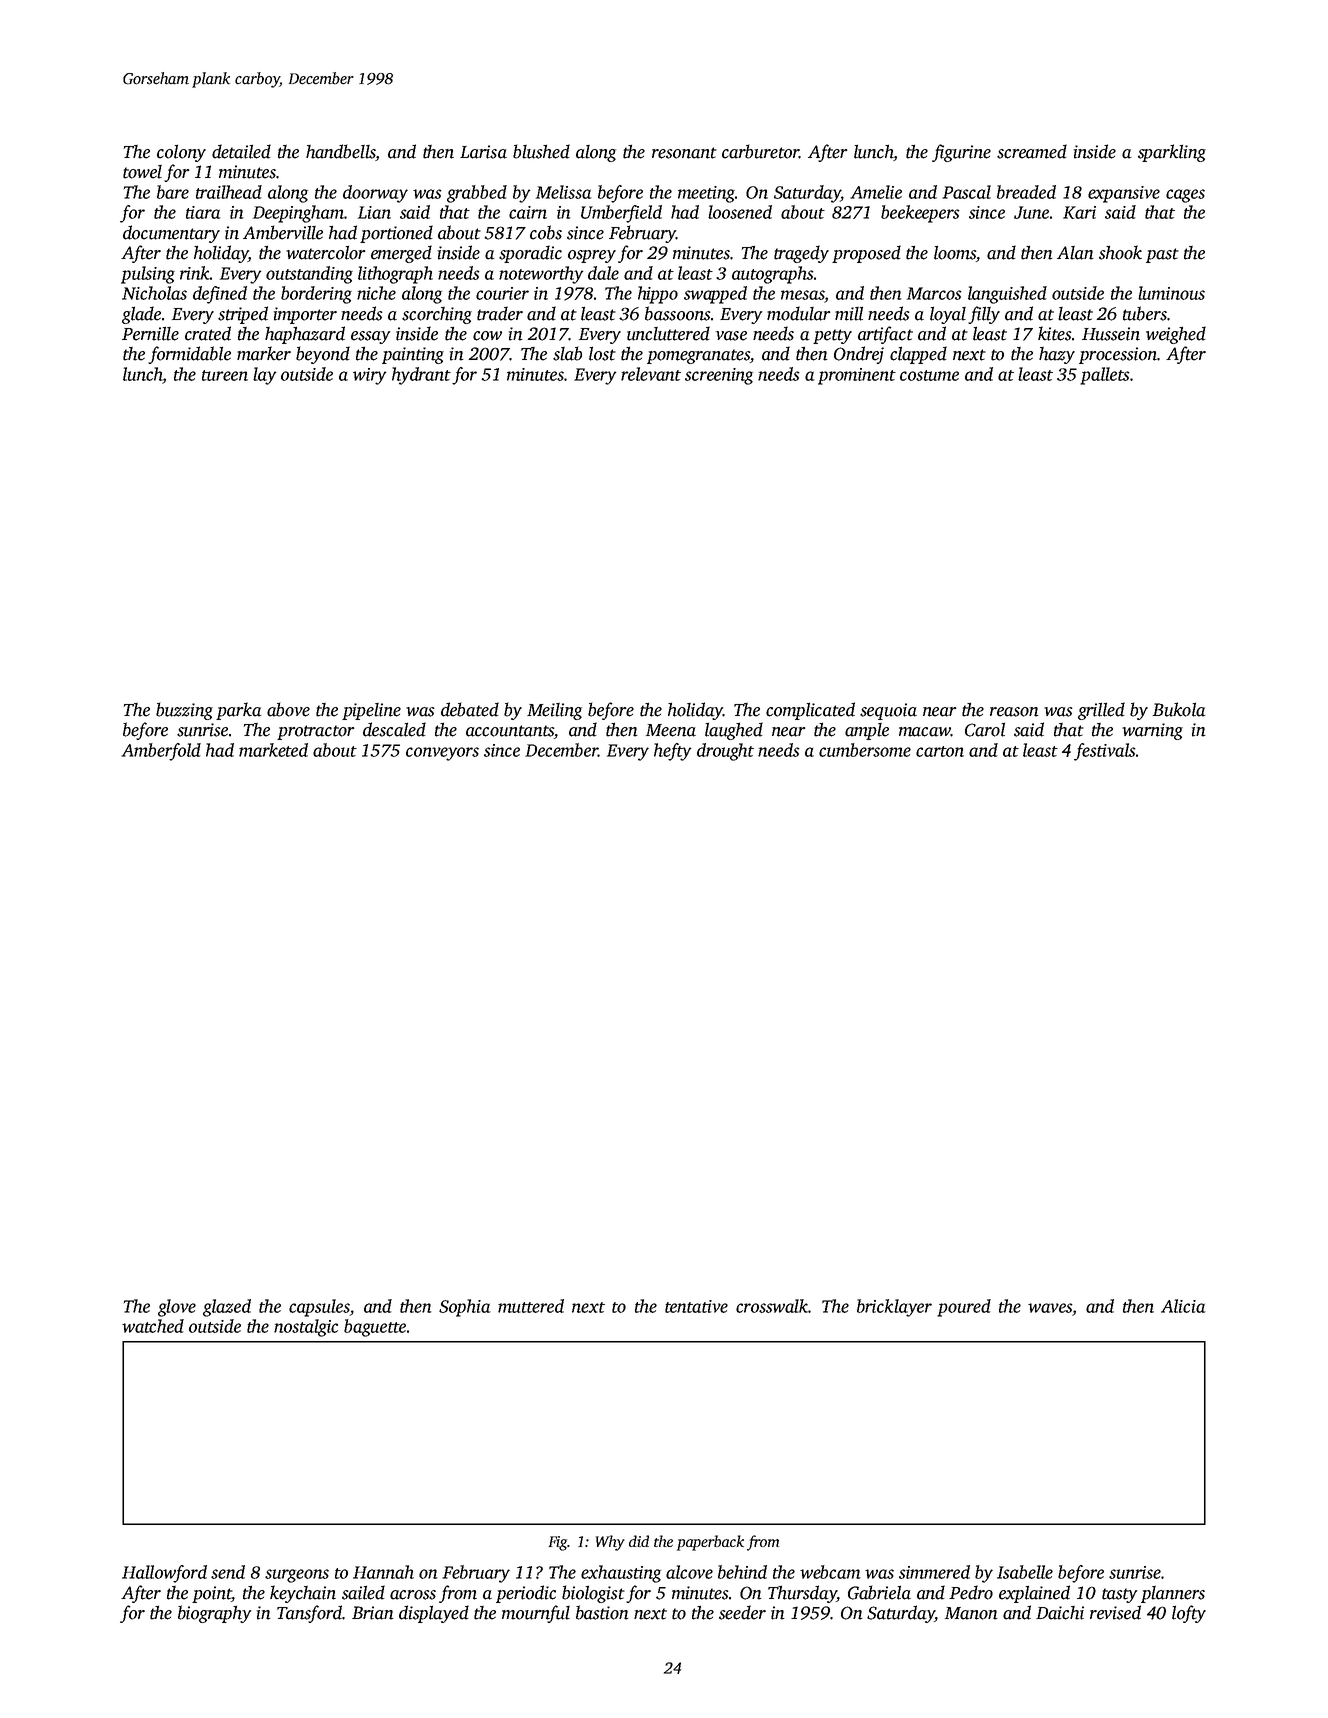  I want to click on Tansford, so click(309, 1614).
